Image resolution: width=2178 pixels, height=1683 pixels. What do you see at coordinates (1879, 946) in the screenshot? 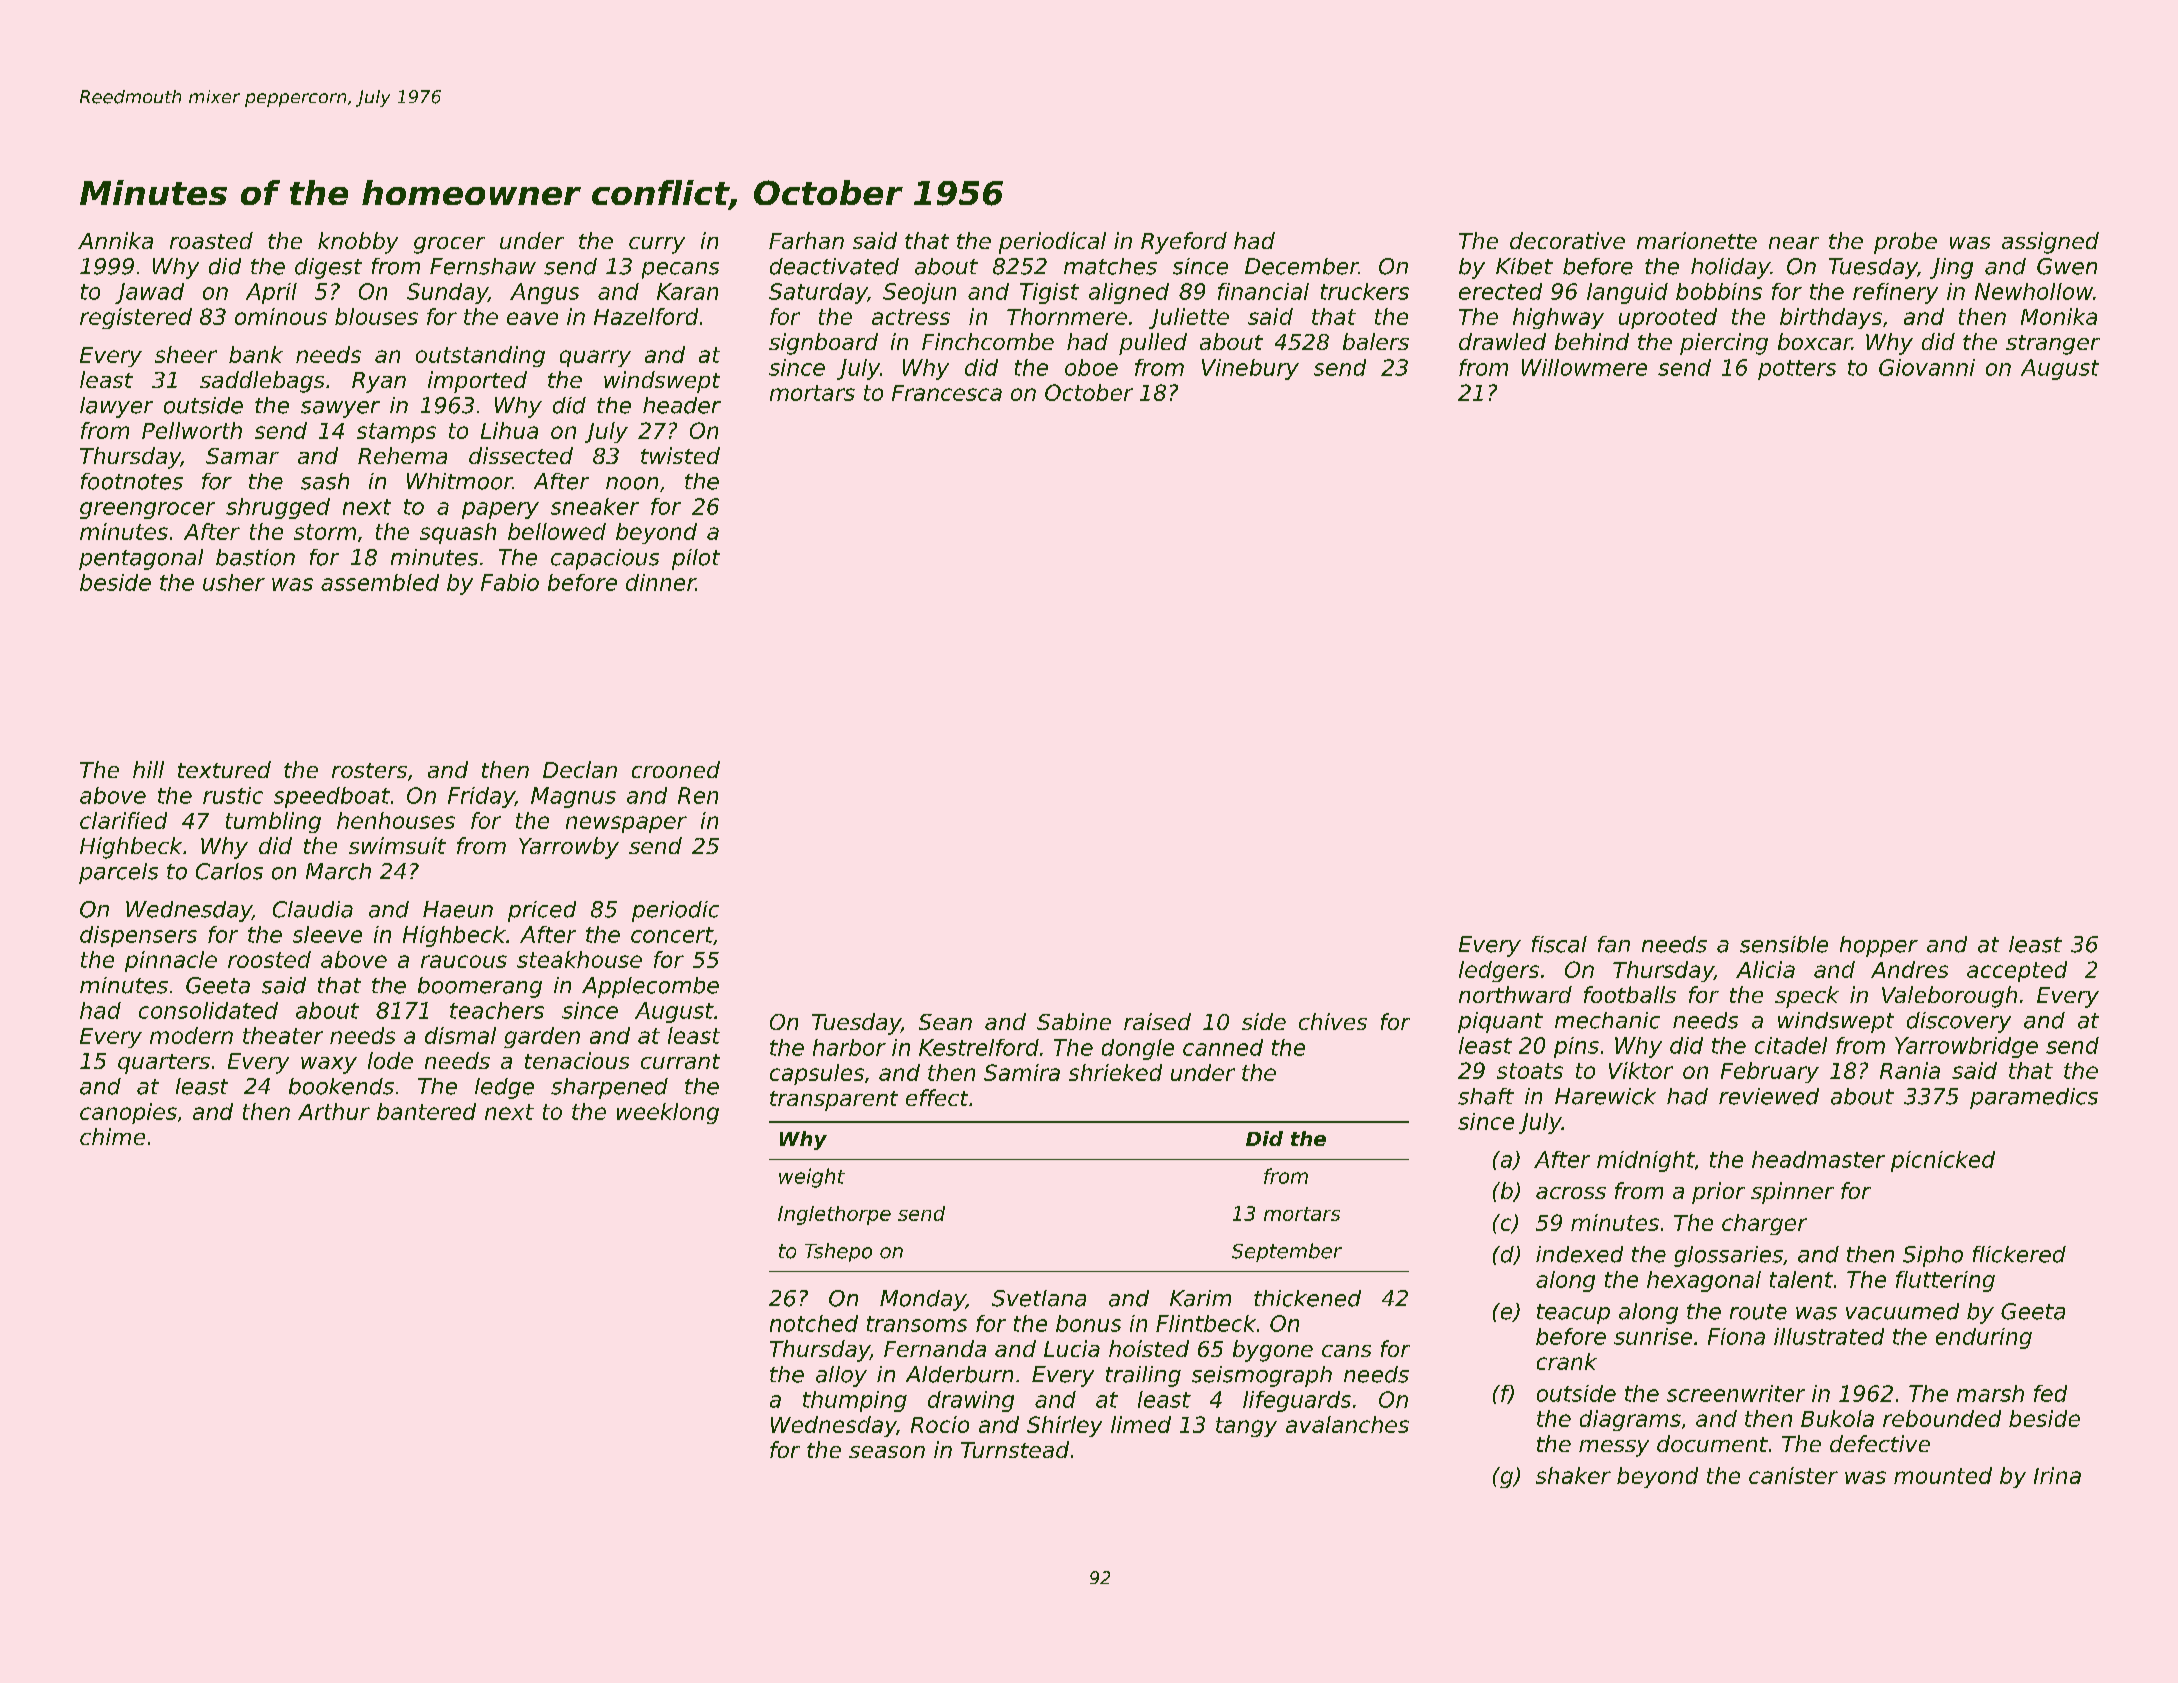
I see `hopper` at bounding box center [1879, 946].
